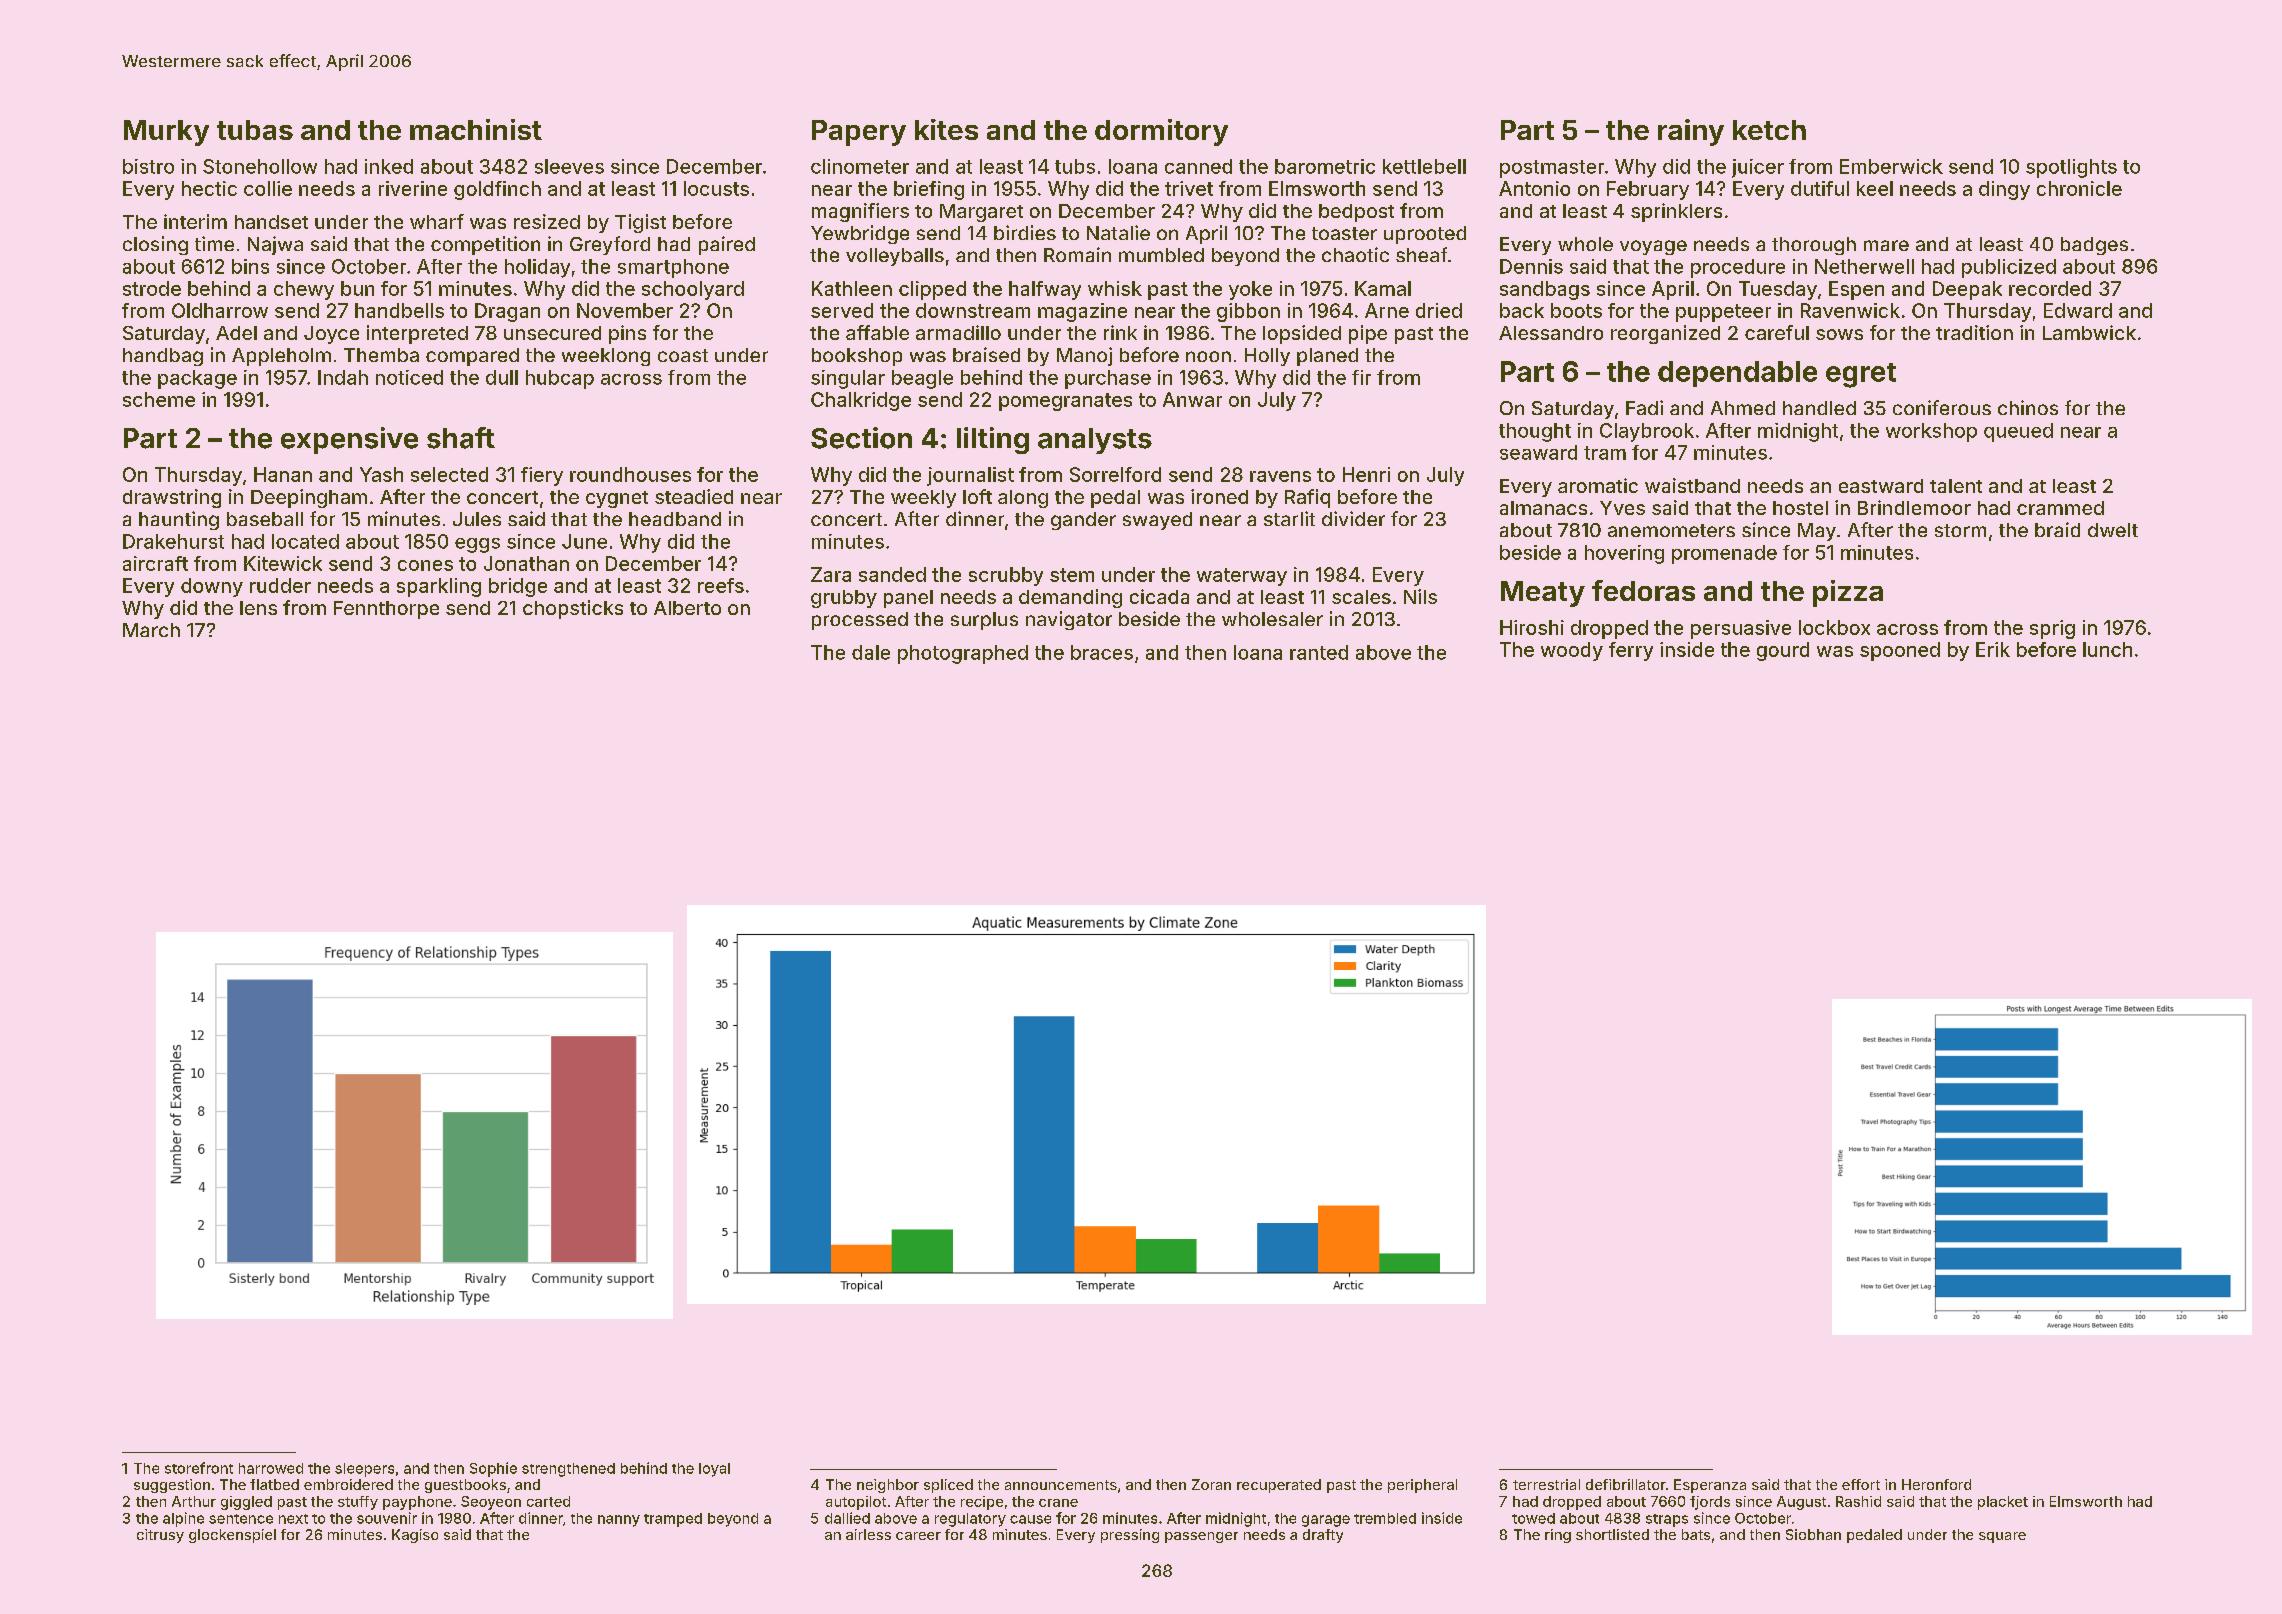  Describe the element at coordinates (1319, 652) in the screenshot. I see `ranted` at that location.
